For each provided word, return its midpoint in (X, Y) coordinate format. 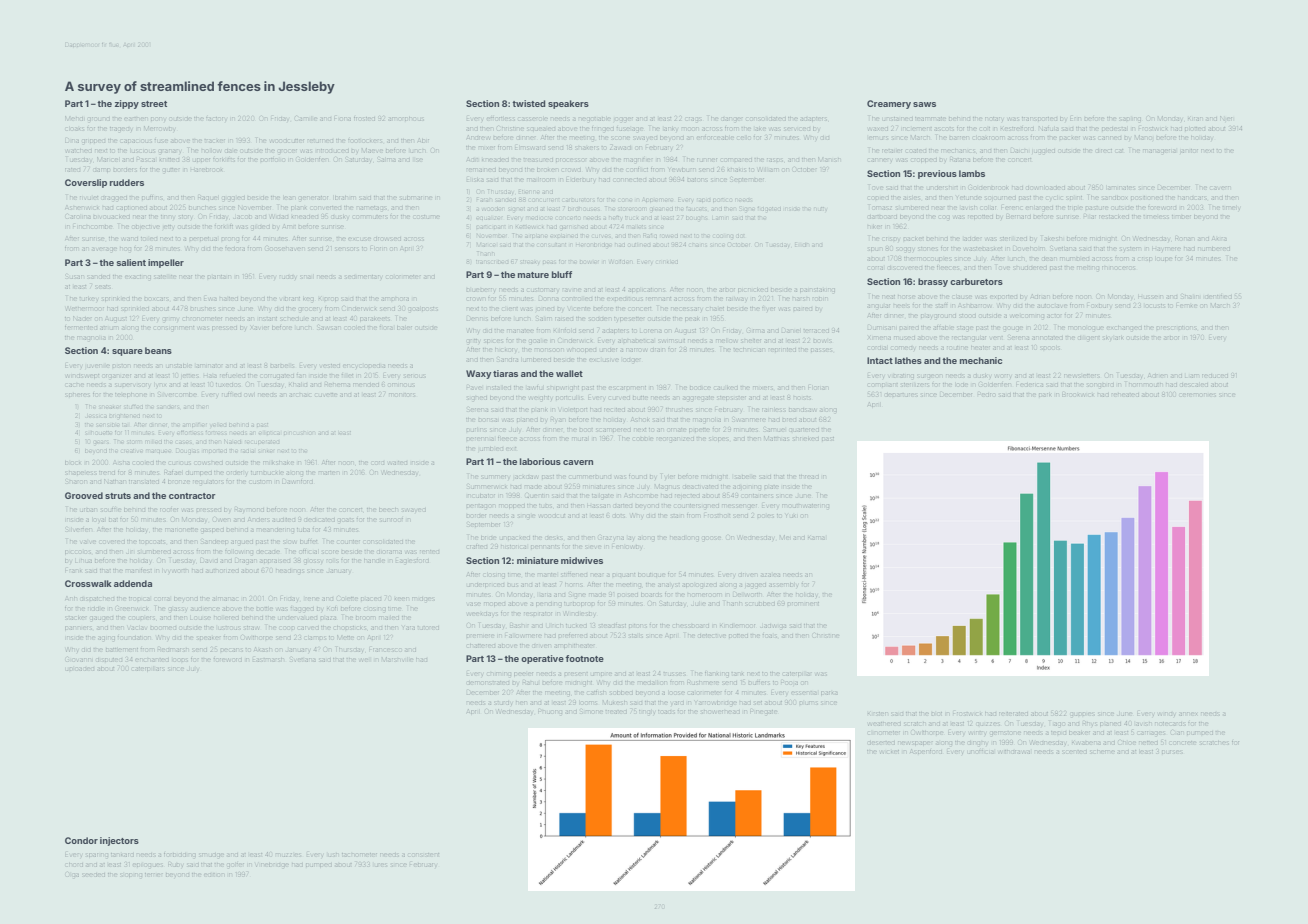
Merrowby (159, 128)
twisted (529, 103)
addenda (133, 583)
